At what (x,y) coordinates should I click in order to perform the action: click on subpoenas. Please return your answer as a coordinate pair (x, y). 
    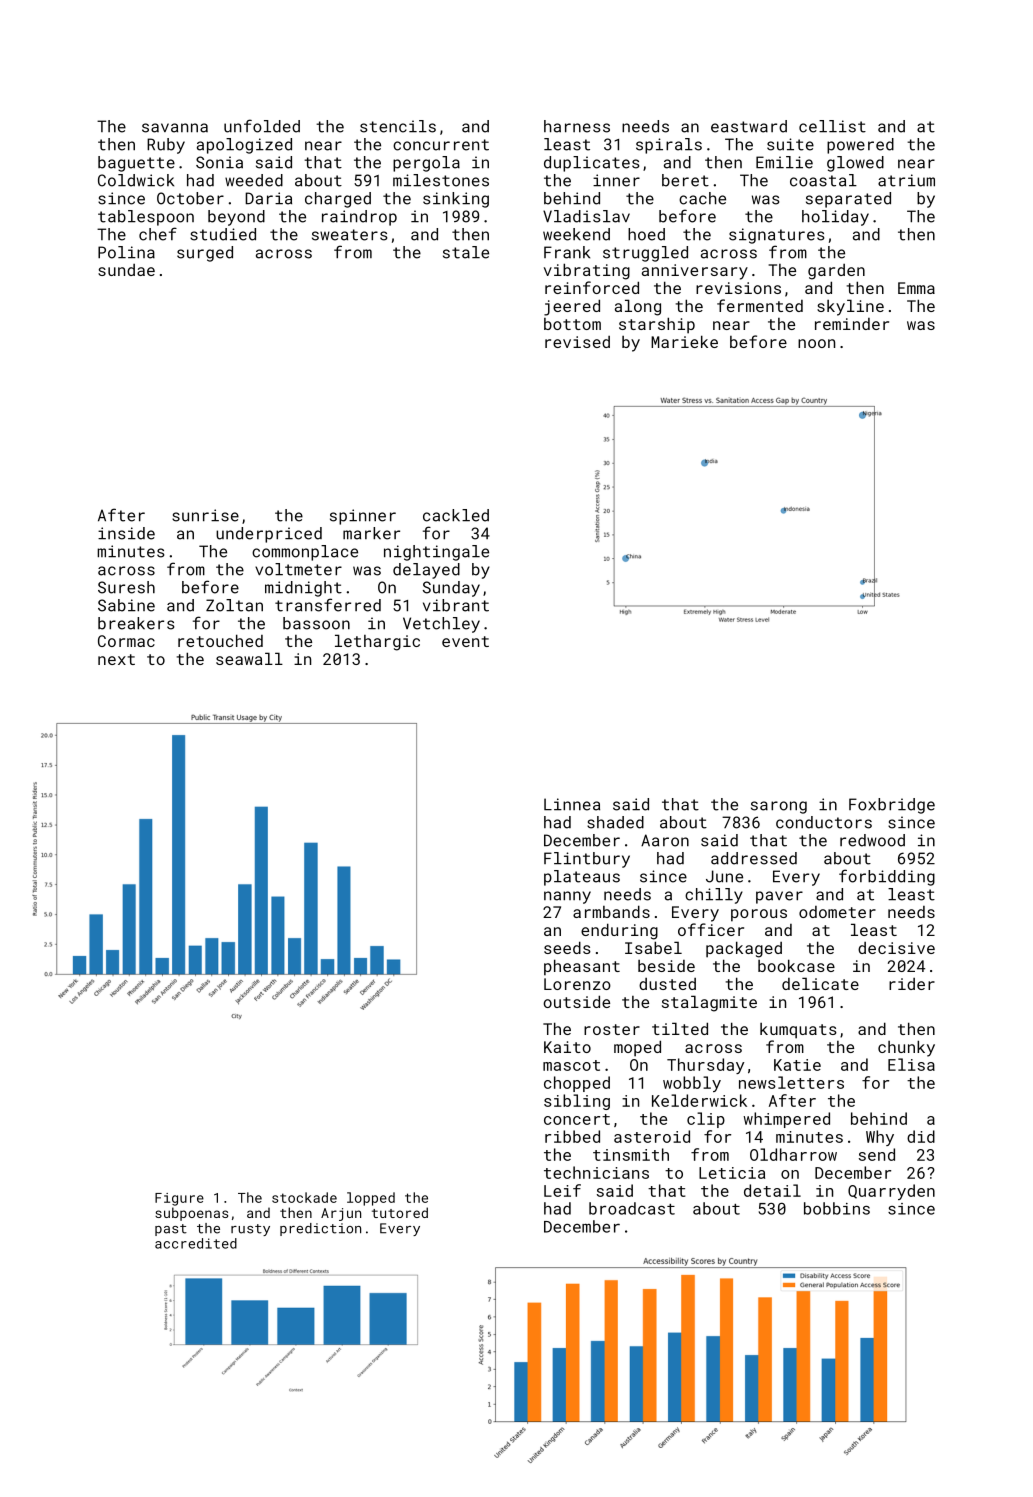
    Looking at the image, I should click on (191, 1214).
